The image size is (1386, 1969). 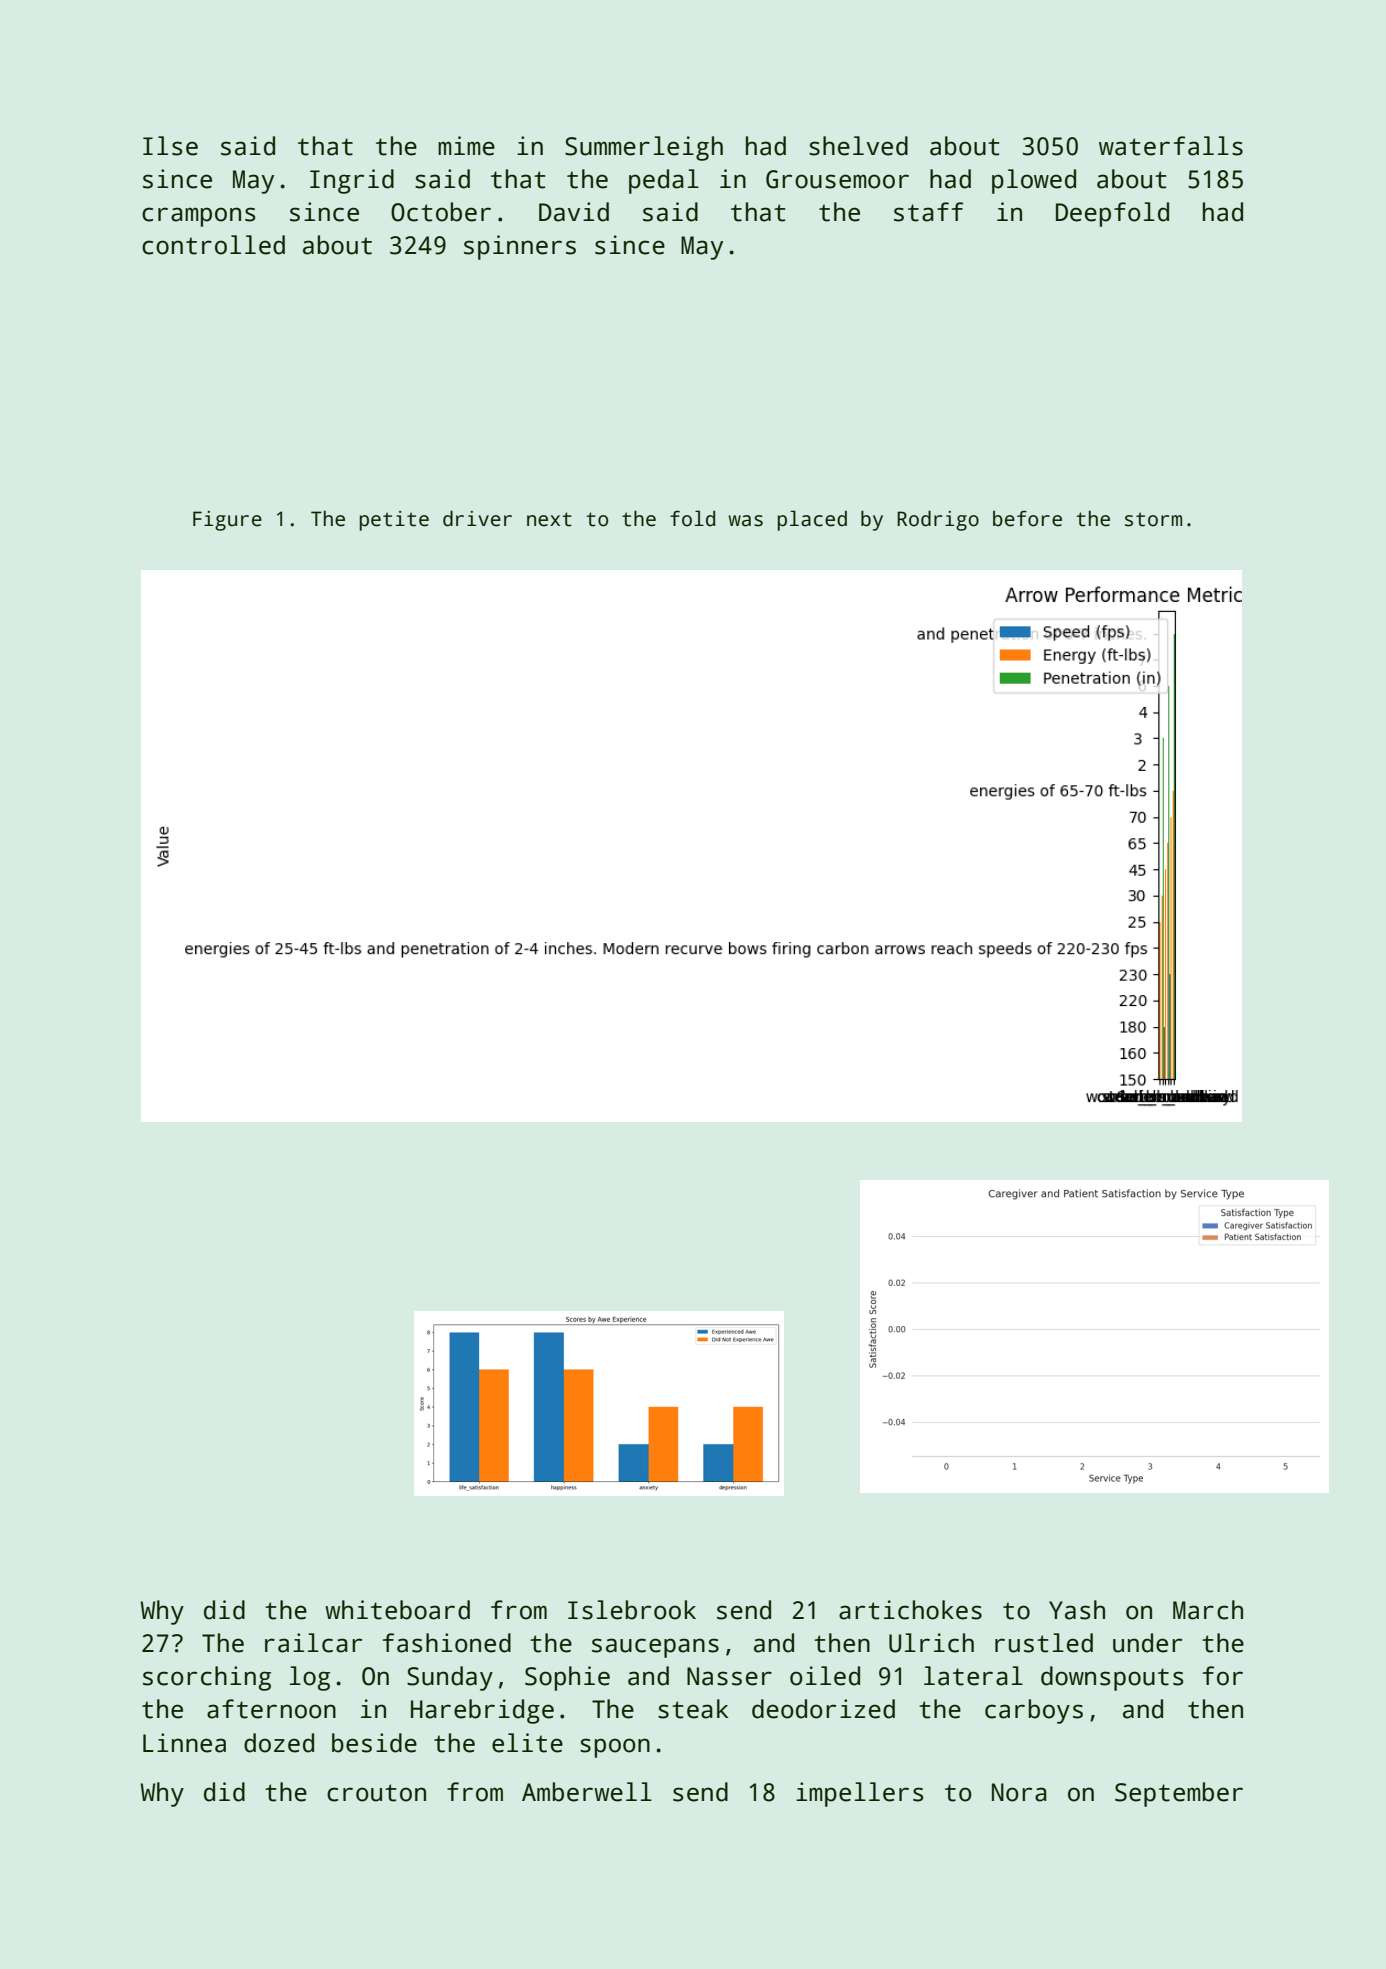 I want to click on Linnea, so click(x=184, y=1743).
